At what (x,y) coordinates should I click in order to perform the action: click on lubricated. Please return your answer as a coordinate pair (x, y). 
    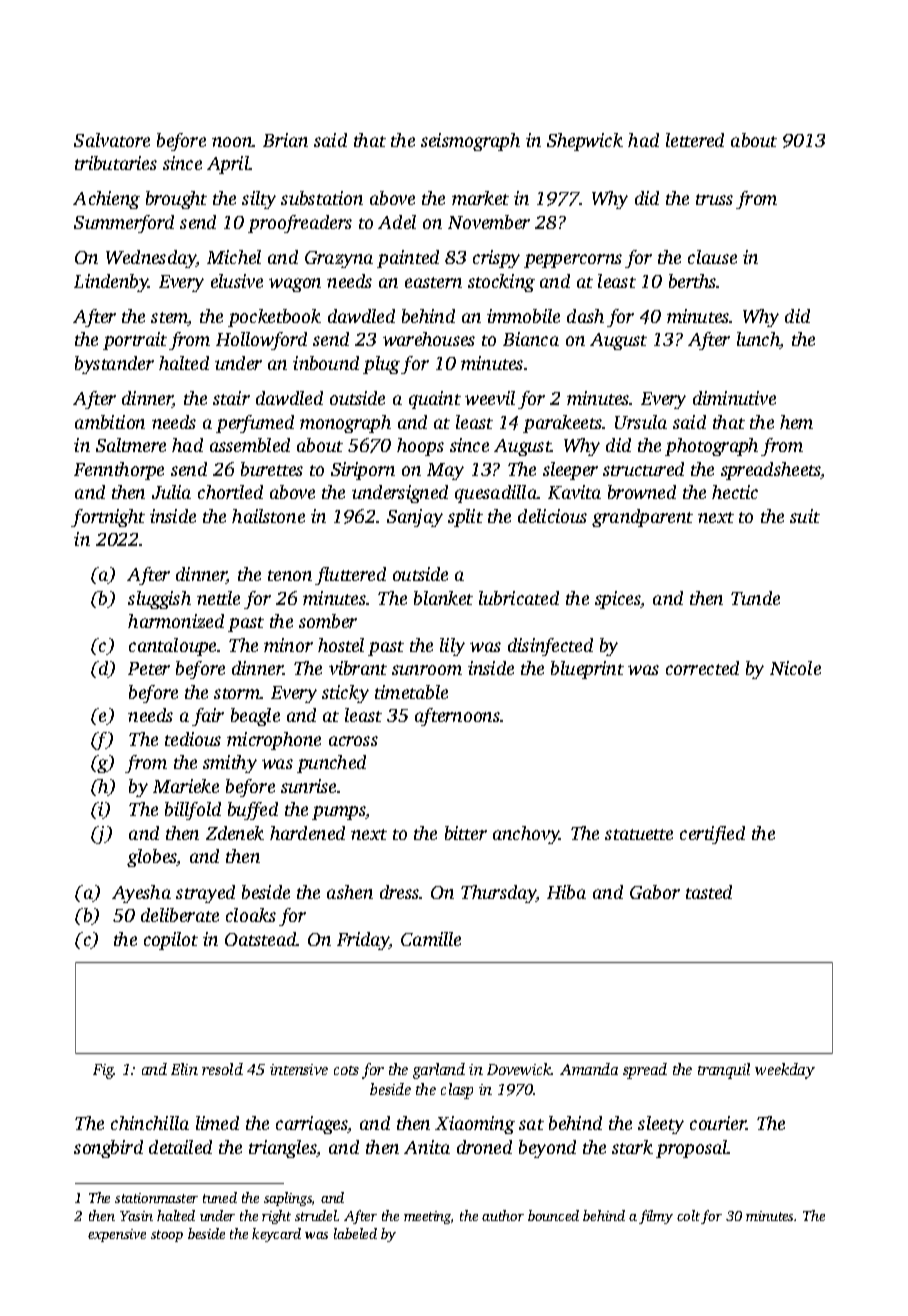
    Looking at the image, I should click on (519, 598).
